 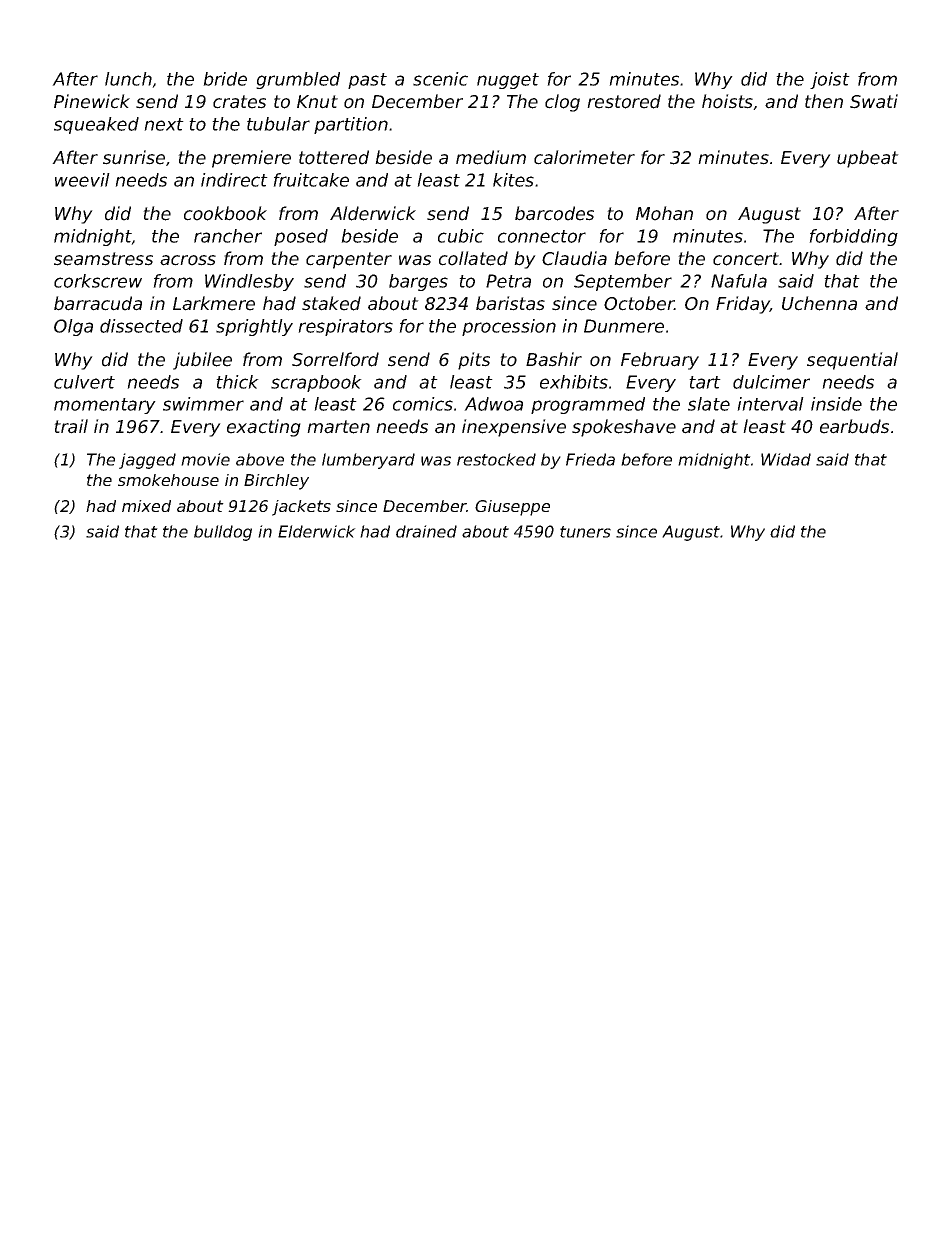 I want to click on dulcimer, so click(x=771, y=382).
